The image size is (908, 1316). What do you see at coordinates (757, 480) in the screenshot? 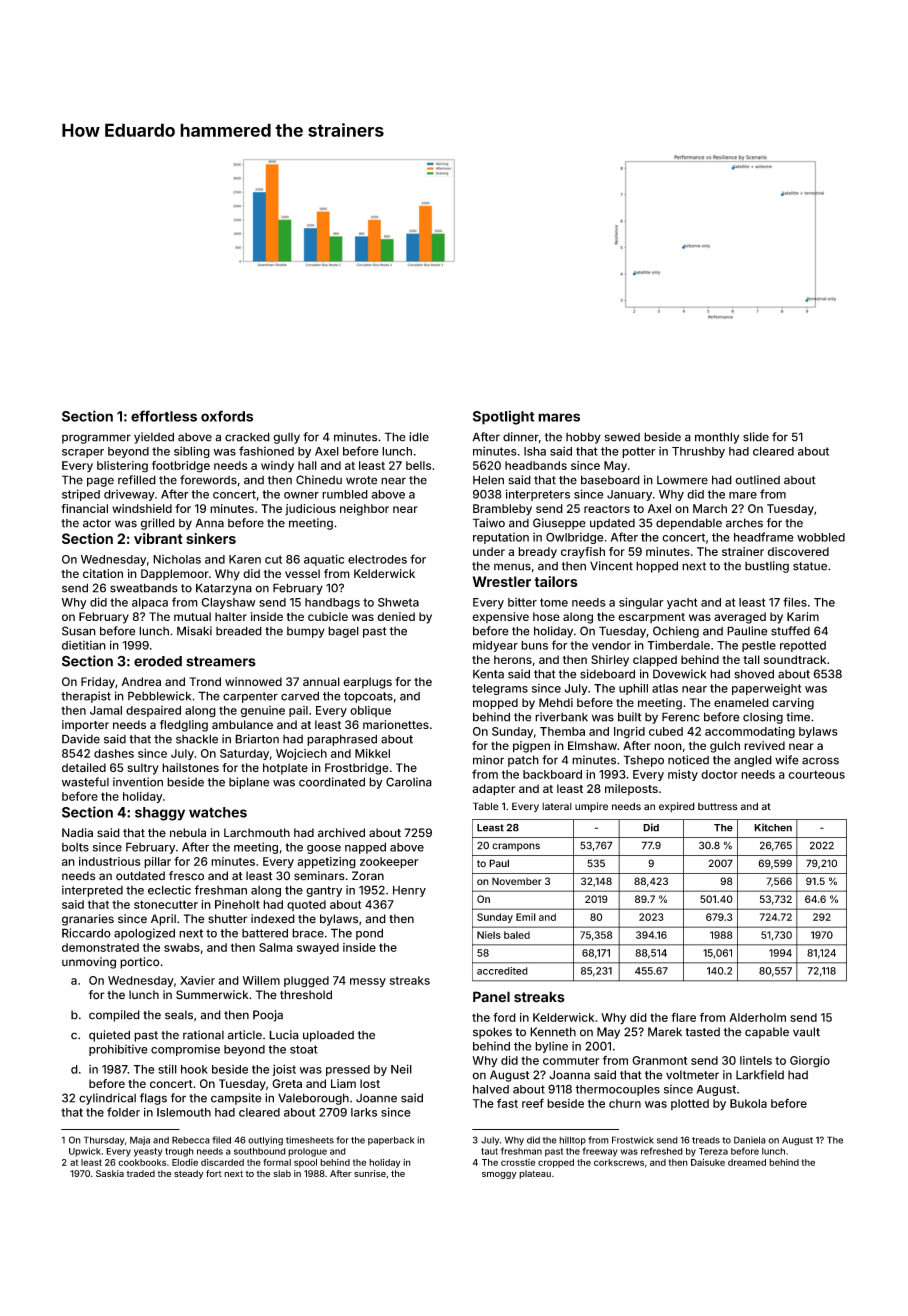
I see `outlined` at bounding box center [757, 480].
